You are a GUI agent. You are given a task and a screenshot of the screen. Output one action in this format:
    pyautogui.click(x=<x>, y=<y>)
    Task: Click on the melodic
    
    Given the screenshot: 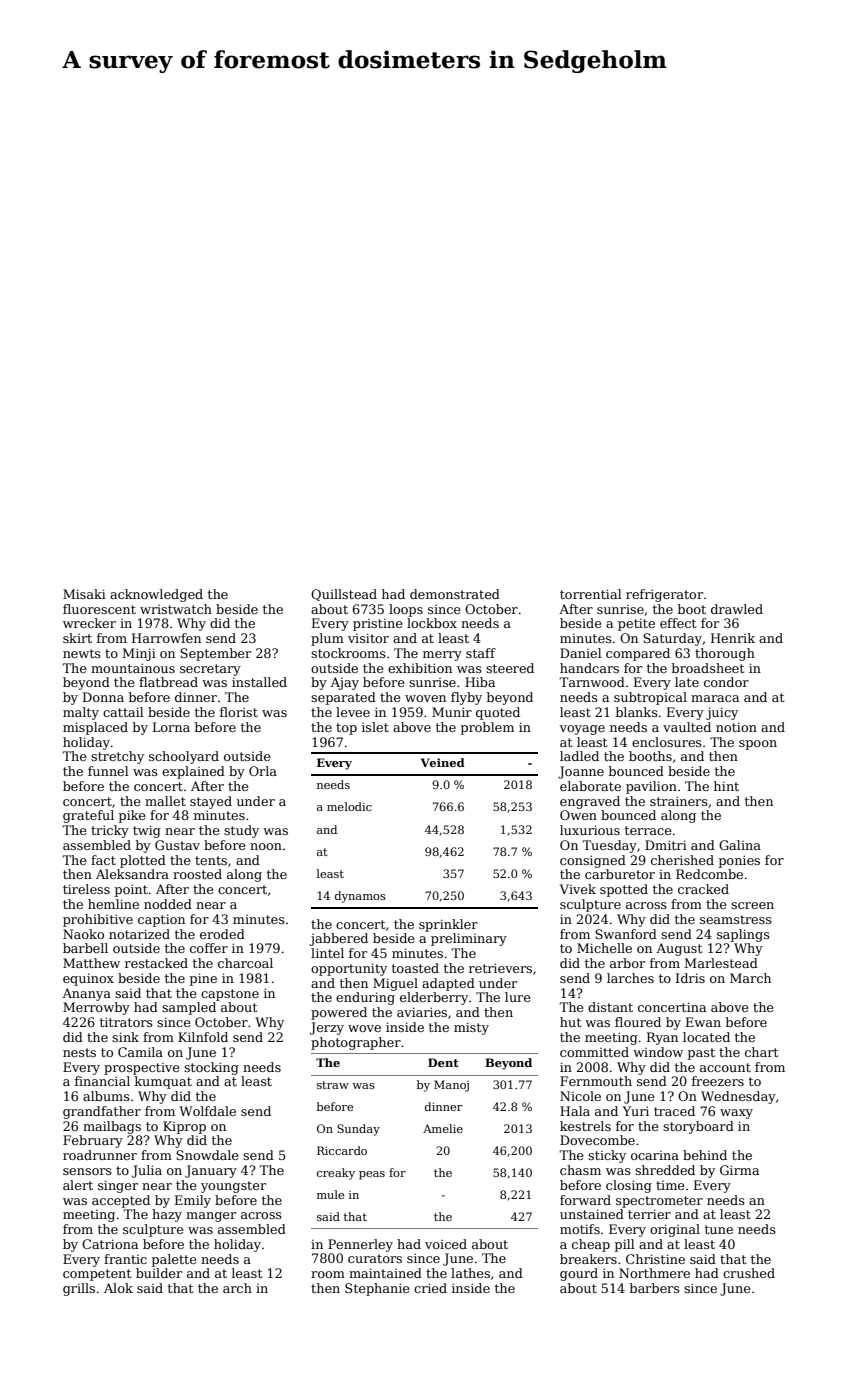 What is the action you would take?
    pyautogui.click(x=349, y=806)
